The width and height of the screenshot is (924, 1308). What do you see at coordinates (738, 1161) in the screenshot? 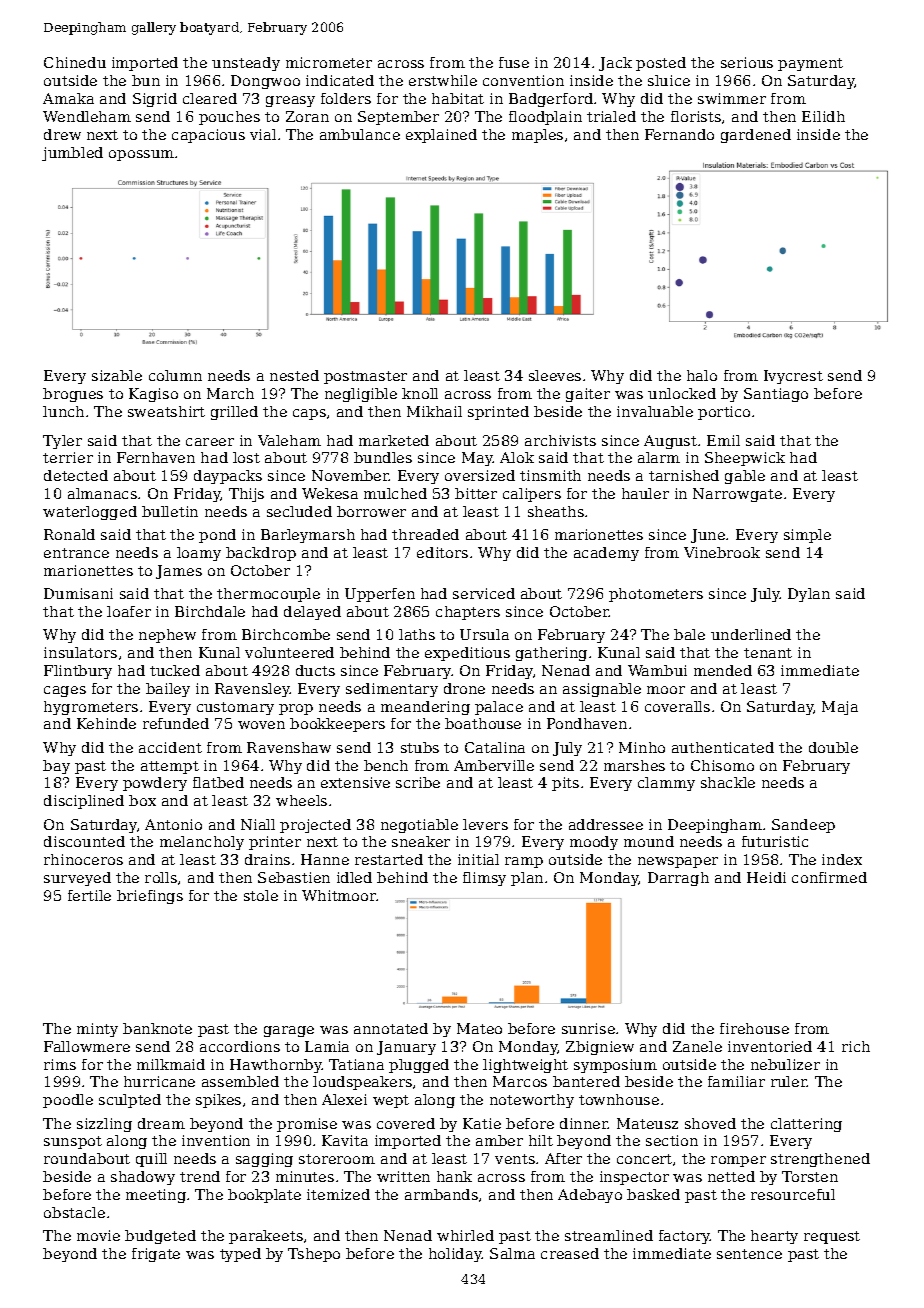
I see `romper` at bounding box center [738, 1161].
